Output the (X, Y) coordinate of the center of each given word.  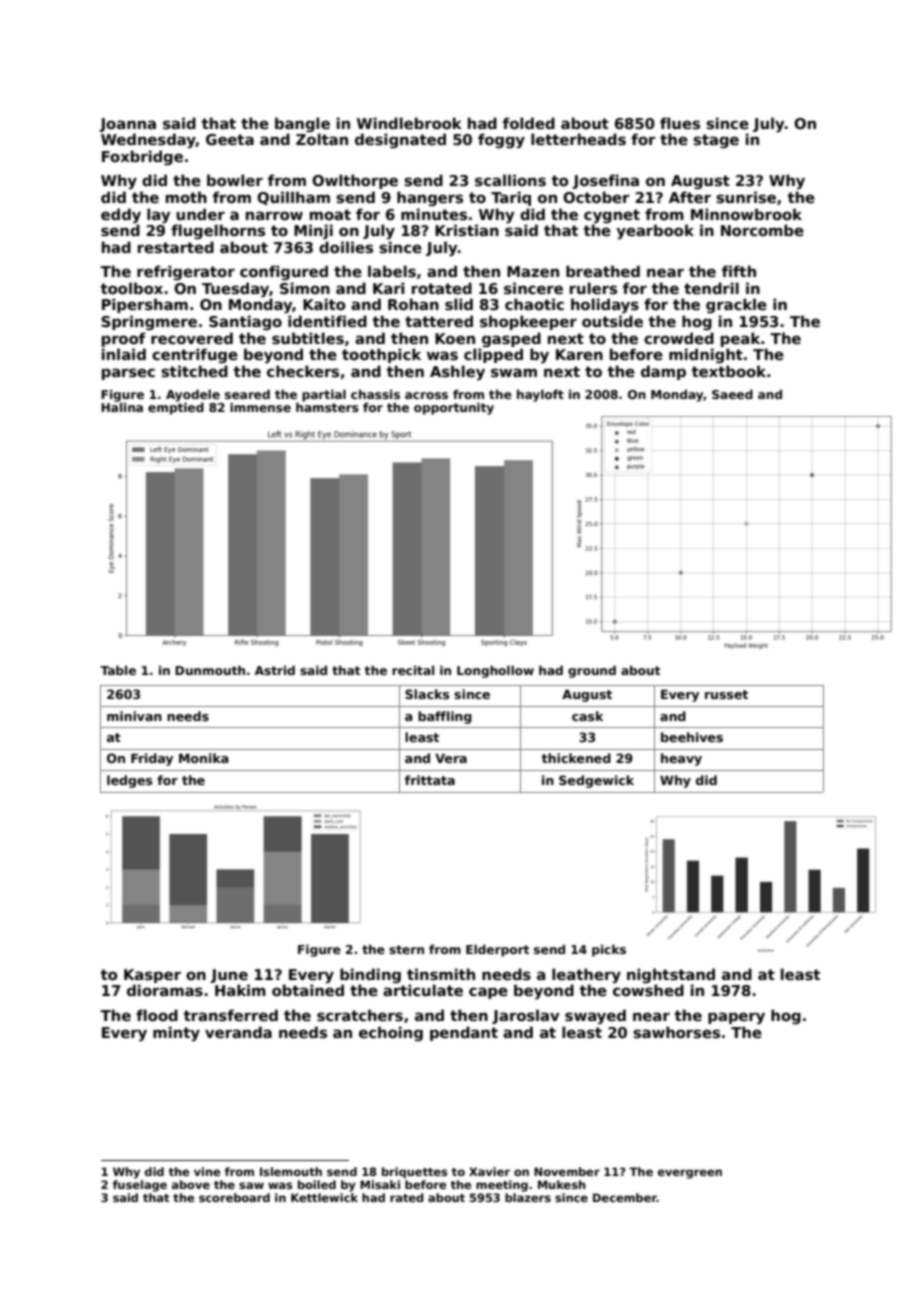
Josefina (605, 181)
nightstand (671, 975)
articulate (423, 990)
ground (592, 671)
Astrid (275, 670)
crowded (679, 338)
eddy (121, 216)
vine (207, 1171)
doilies (346, 247)
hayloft (540, 395)
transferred (231, 1015)
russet (726, 694)
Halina (122, 407)
